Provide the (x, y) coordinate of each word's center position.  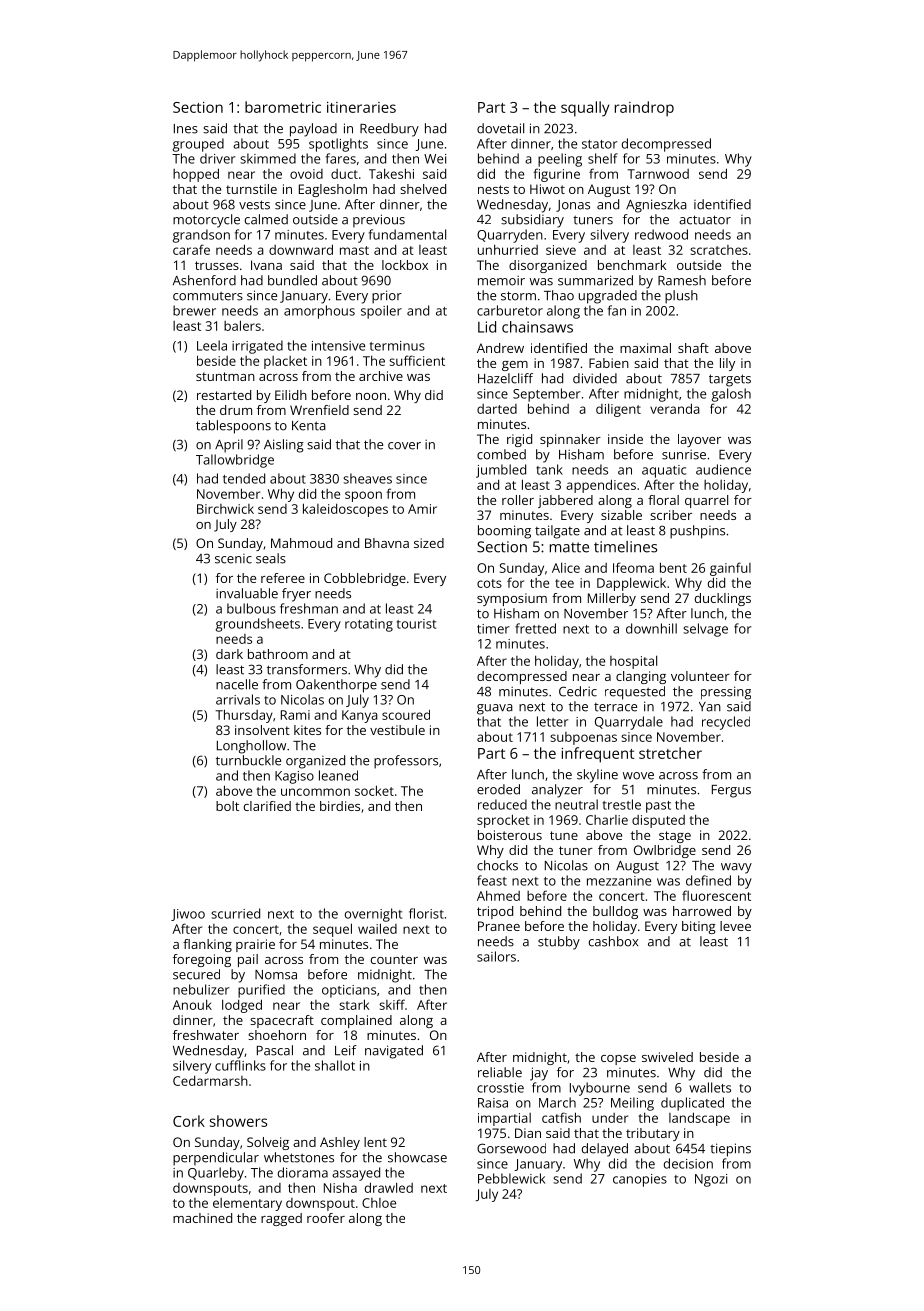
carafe (191, 249)
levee (735, 926)
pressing (726, 693)
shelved (423, 189)
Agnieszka (656, 206)
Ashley (340, 1143)
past (658, 807)
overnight (373, 915)
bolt (227, 806)
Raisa (493, 1103)
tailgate (557, 532)
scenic (233, 559)
